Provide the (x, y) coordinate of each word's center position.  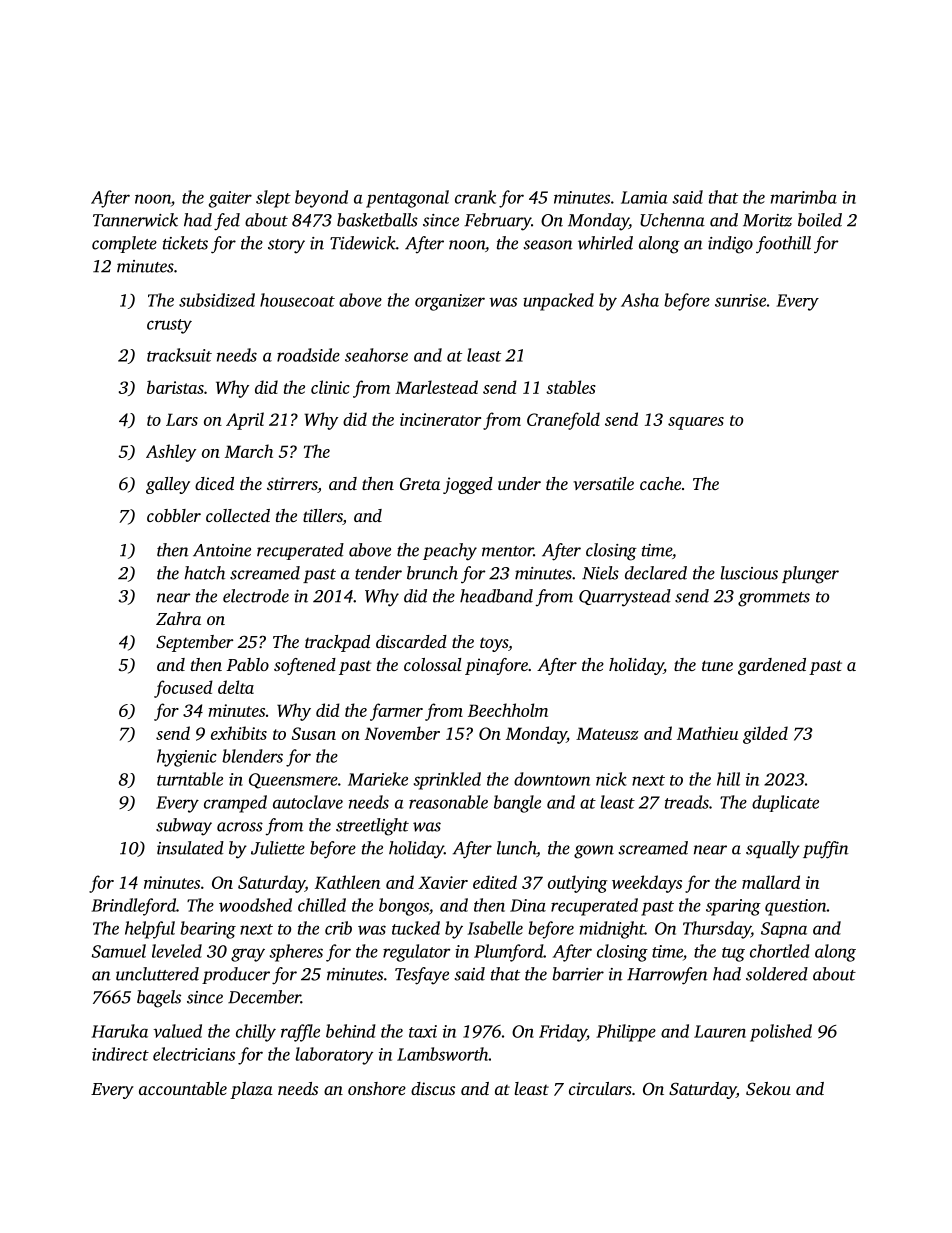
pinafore (496, 666)
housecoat (297, 300)
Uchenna (672, 220)
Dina (528, 905)
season (548, 245)
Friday (563, 1033)
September (194, 643)
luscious (749, 573)
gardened (772, 666)
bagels (159, 999)
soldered (777, 974)
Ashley (171, 453)
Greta (420, 483)
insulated (190, 848)
